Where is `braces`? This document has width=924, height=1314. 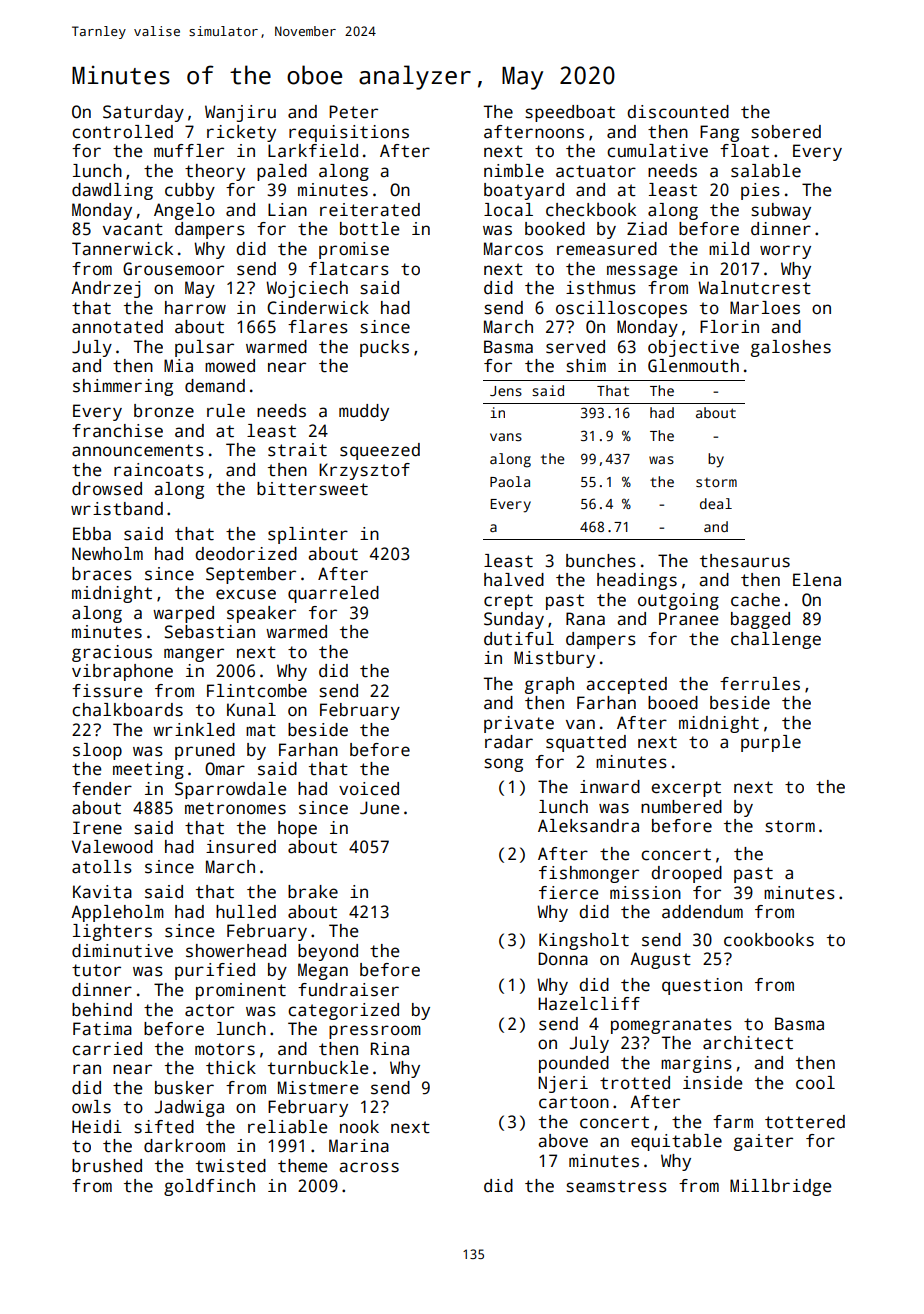 braces is located at coordinates (102, 574).
